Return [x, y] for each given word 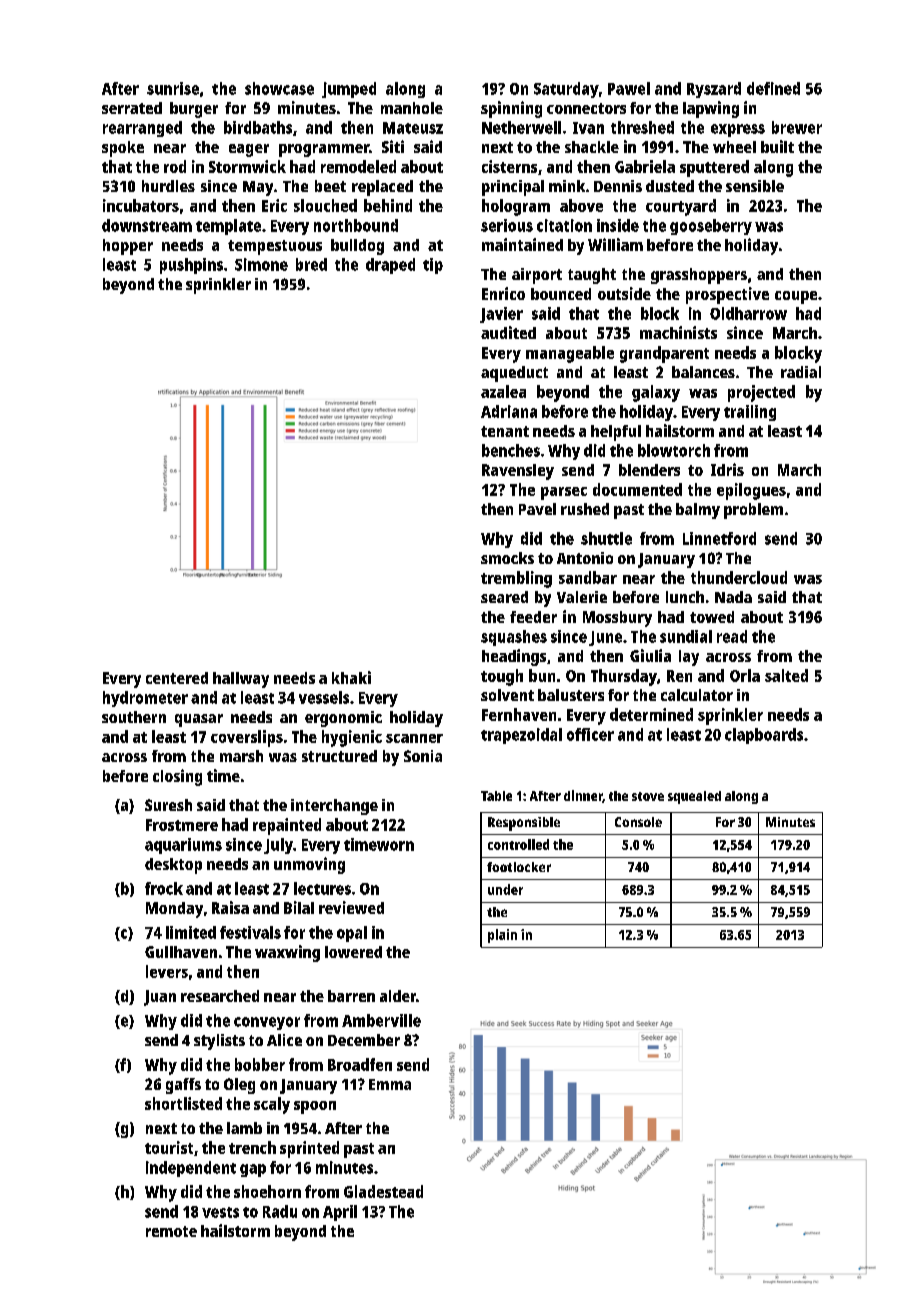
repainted [287, 826]
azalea [503, 391]
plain [502, 936]
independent [191, 1169]
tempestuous [275, 247]
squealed [694, 797]
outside [624, 293]
